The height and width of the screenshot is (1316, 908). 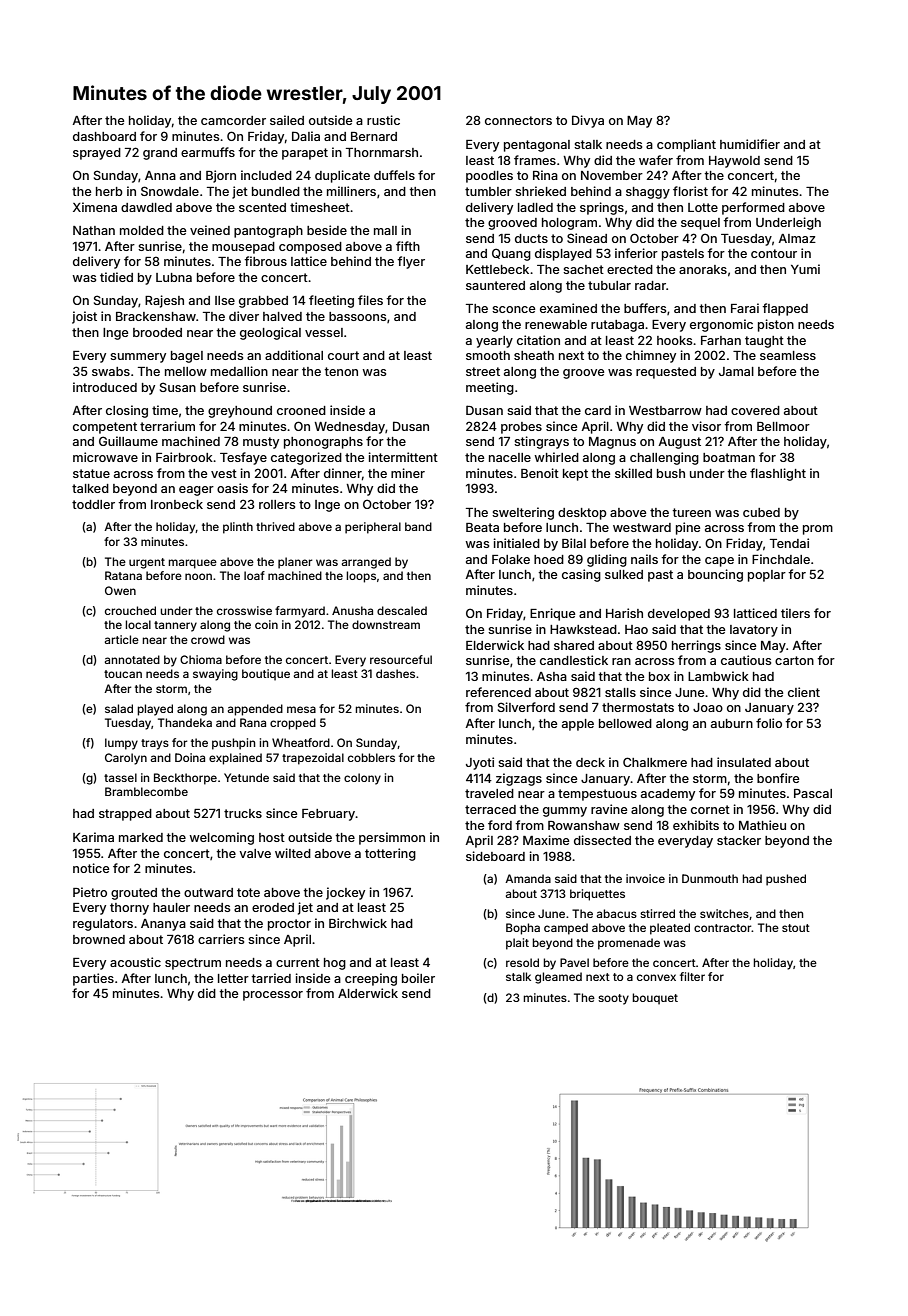 I want to click on acoustic, so click(x=135, y=962).
